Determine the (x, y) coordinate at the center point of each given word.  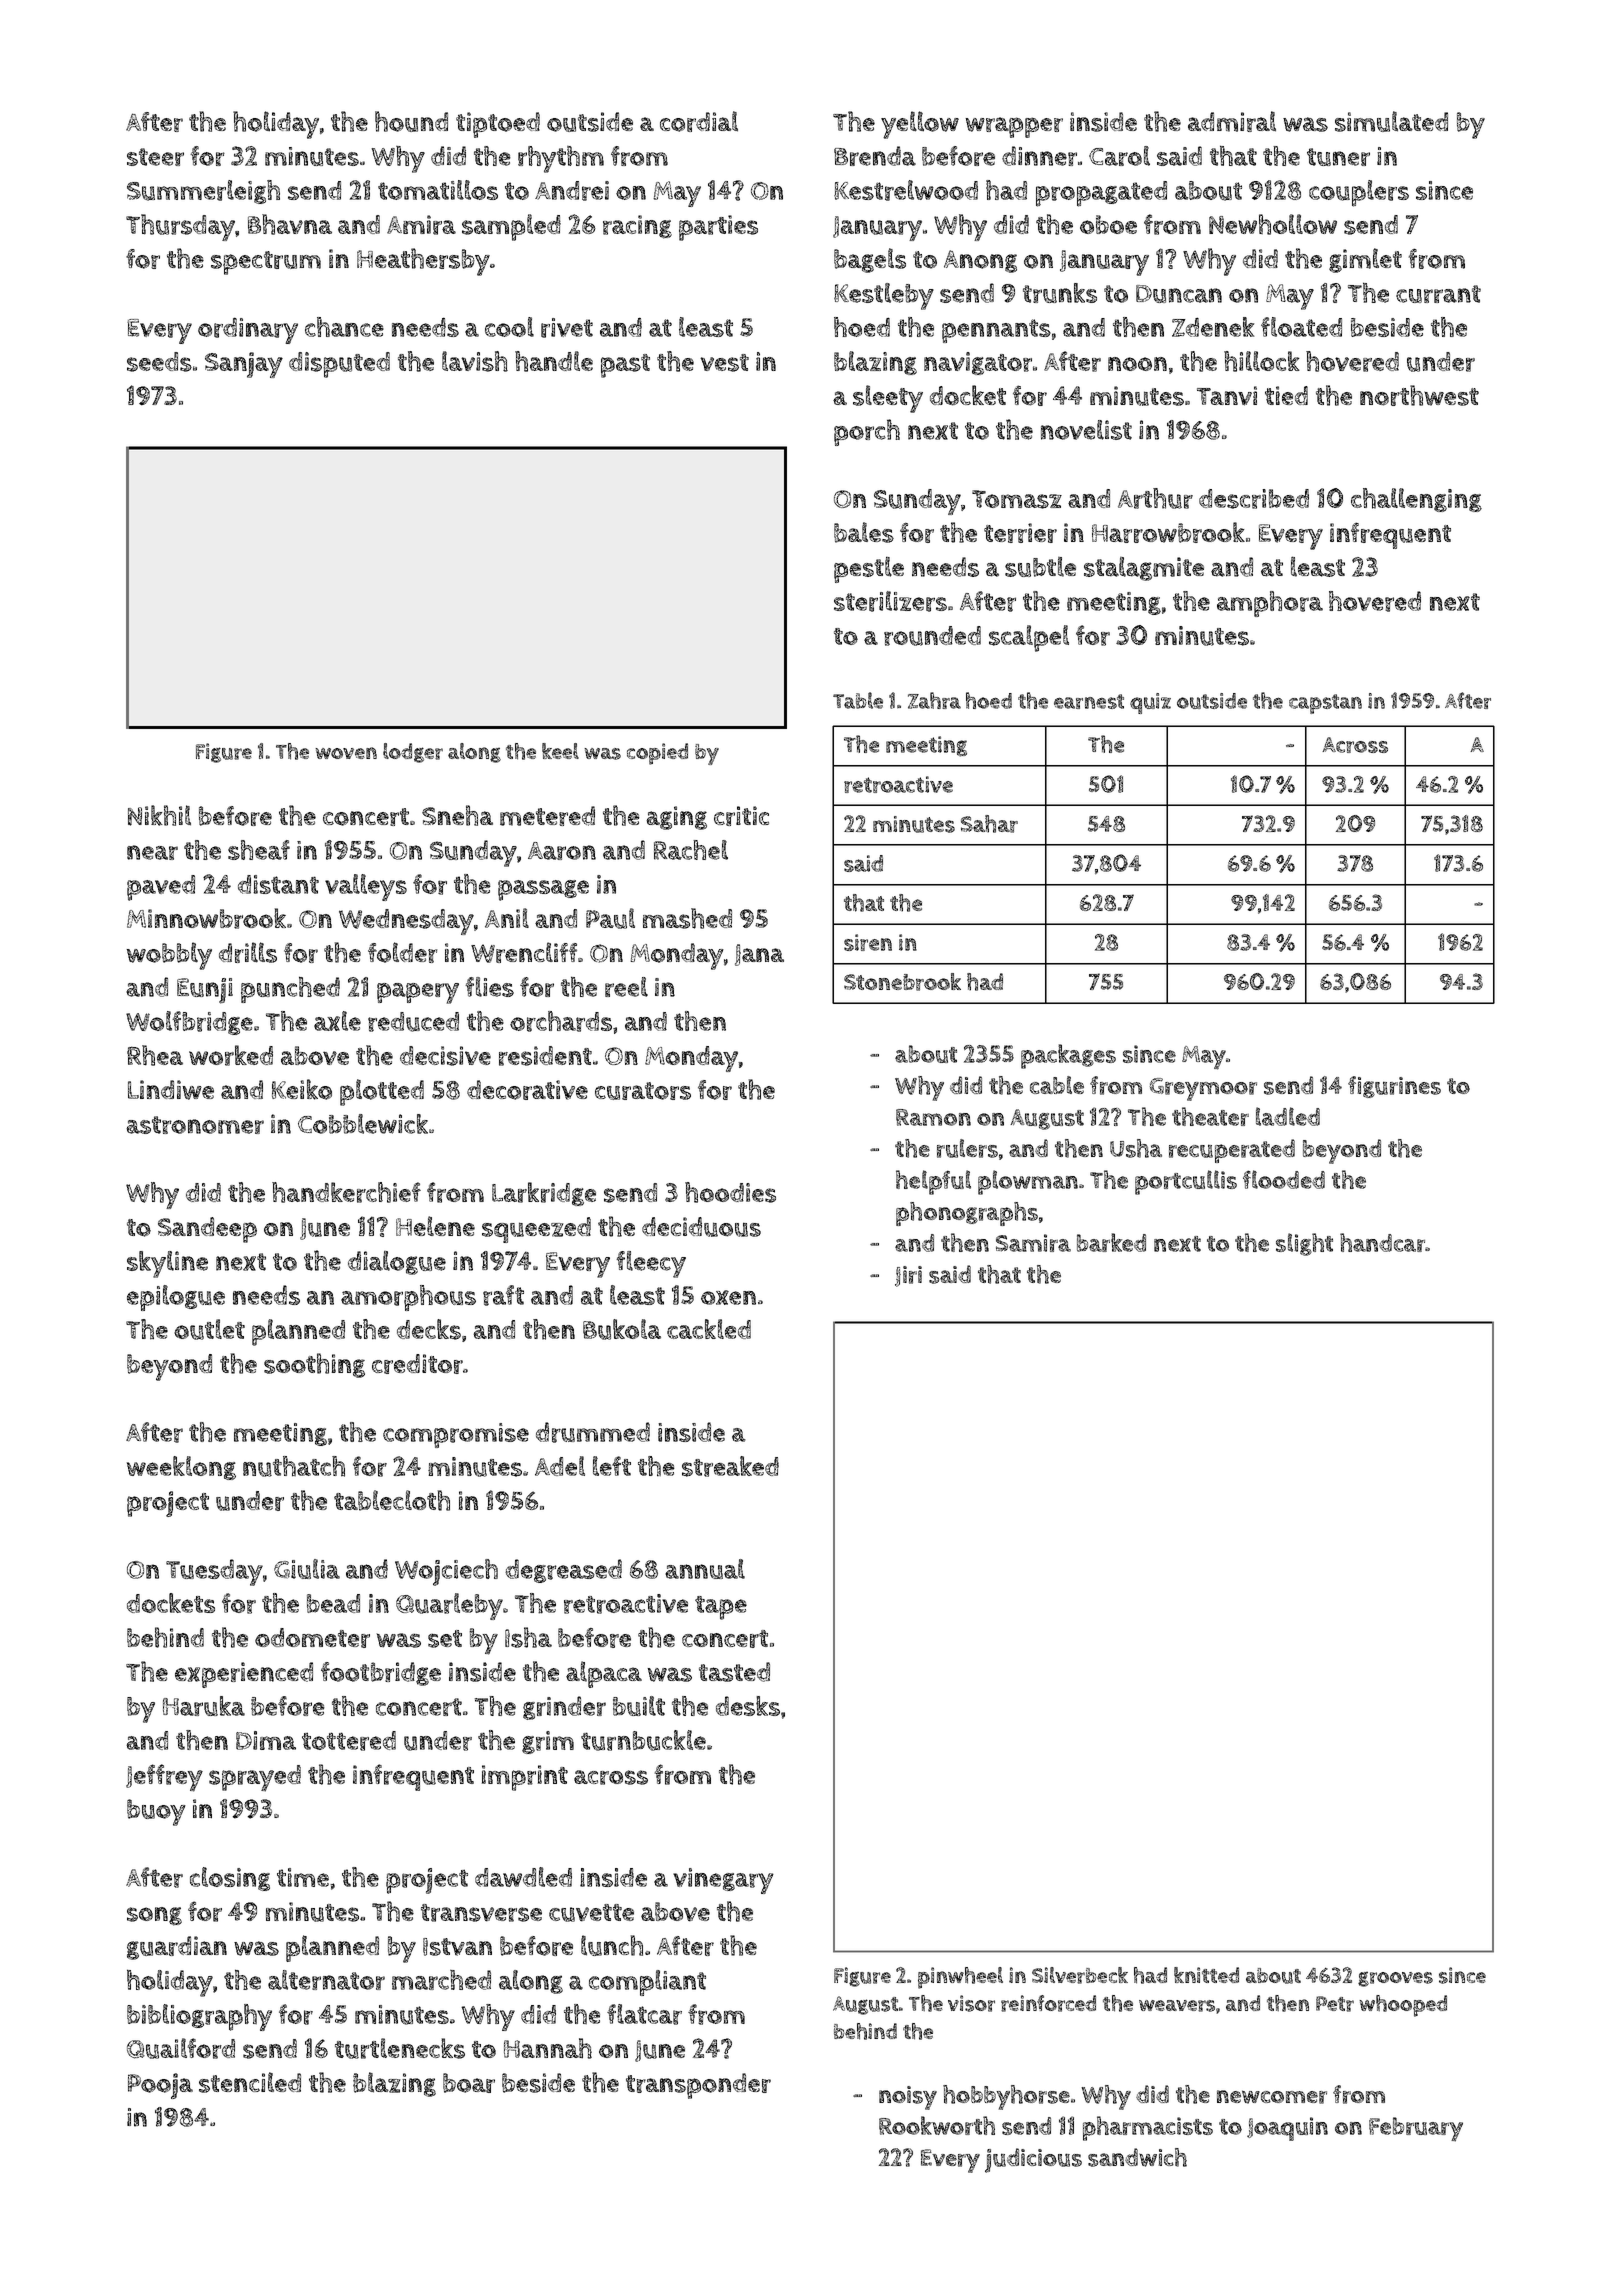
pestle (869, 570)
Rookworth (937, 2125)
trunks (1060, 293)
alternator (326, 1980)
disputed (339, 365)
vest (724, 363)
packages (1068, 1056)
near (152, 852)
